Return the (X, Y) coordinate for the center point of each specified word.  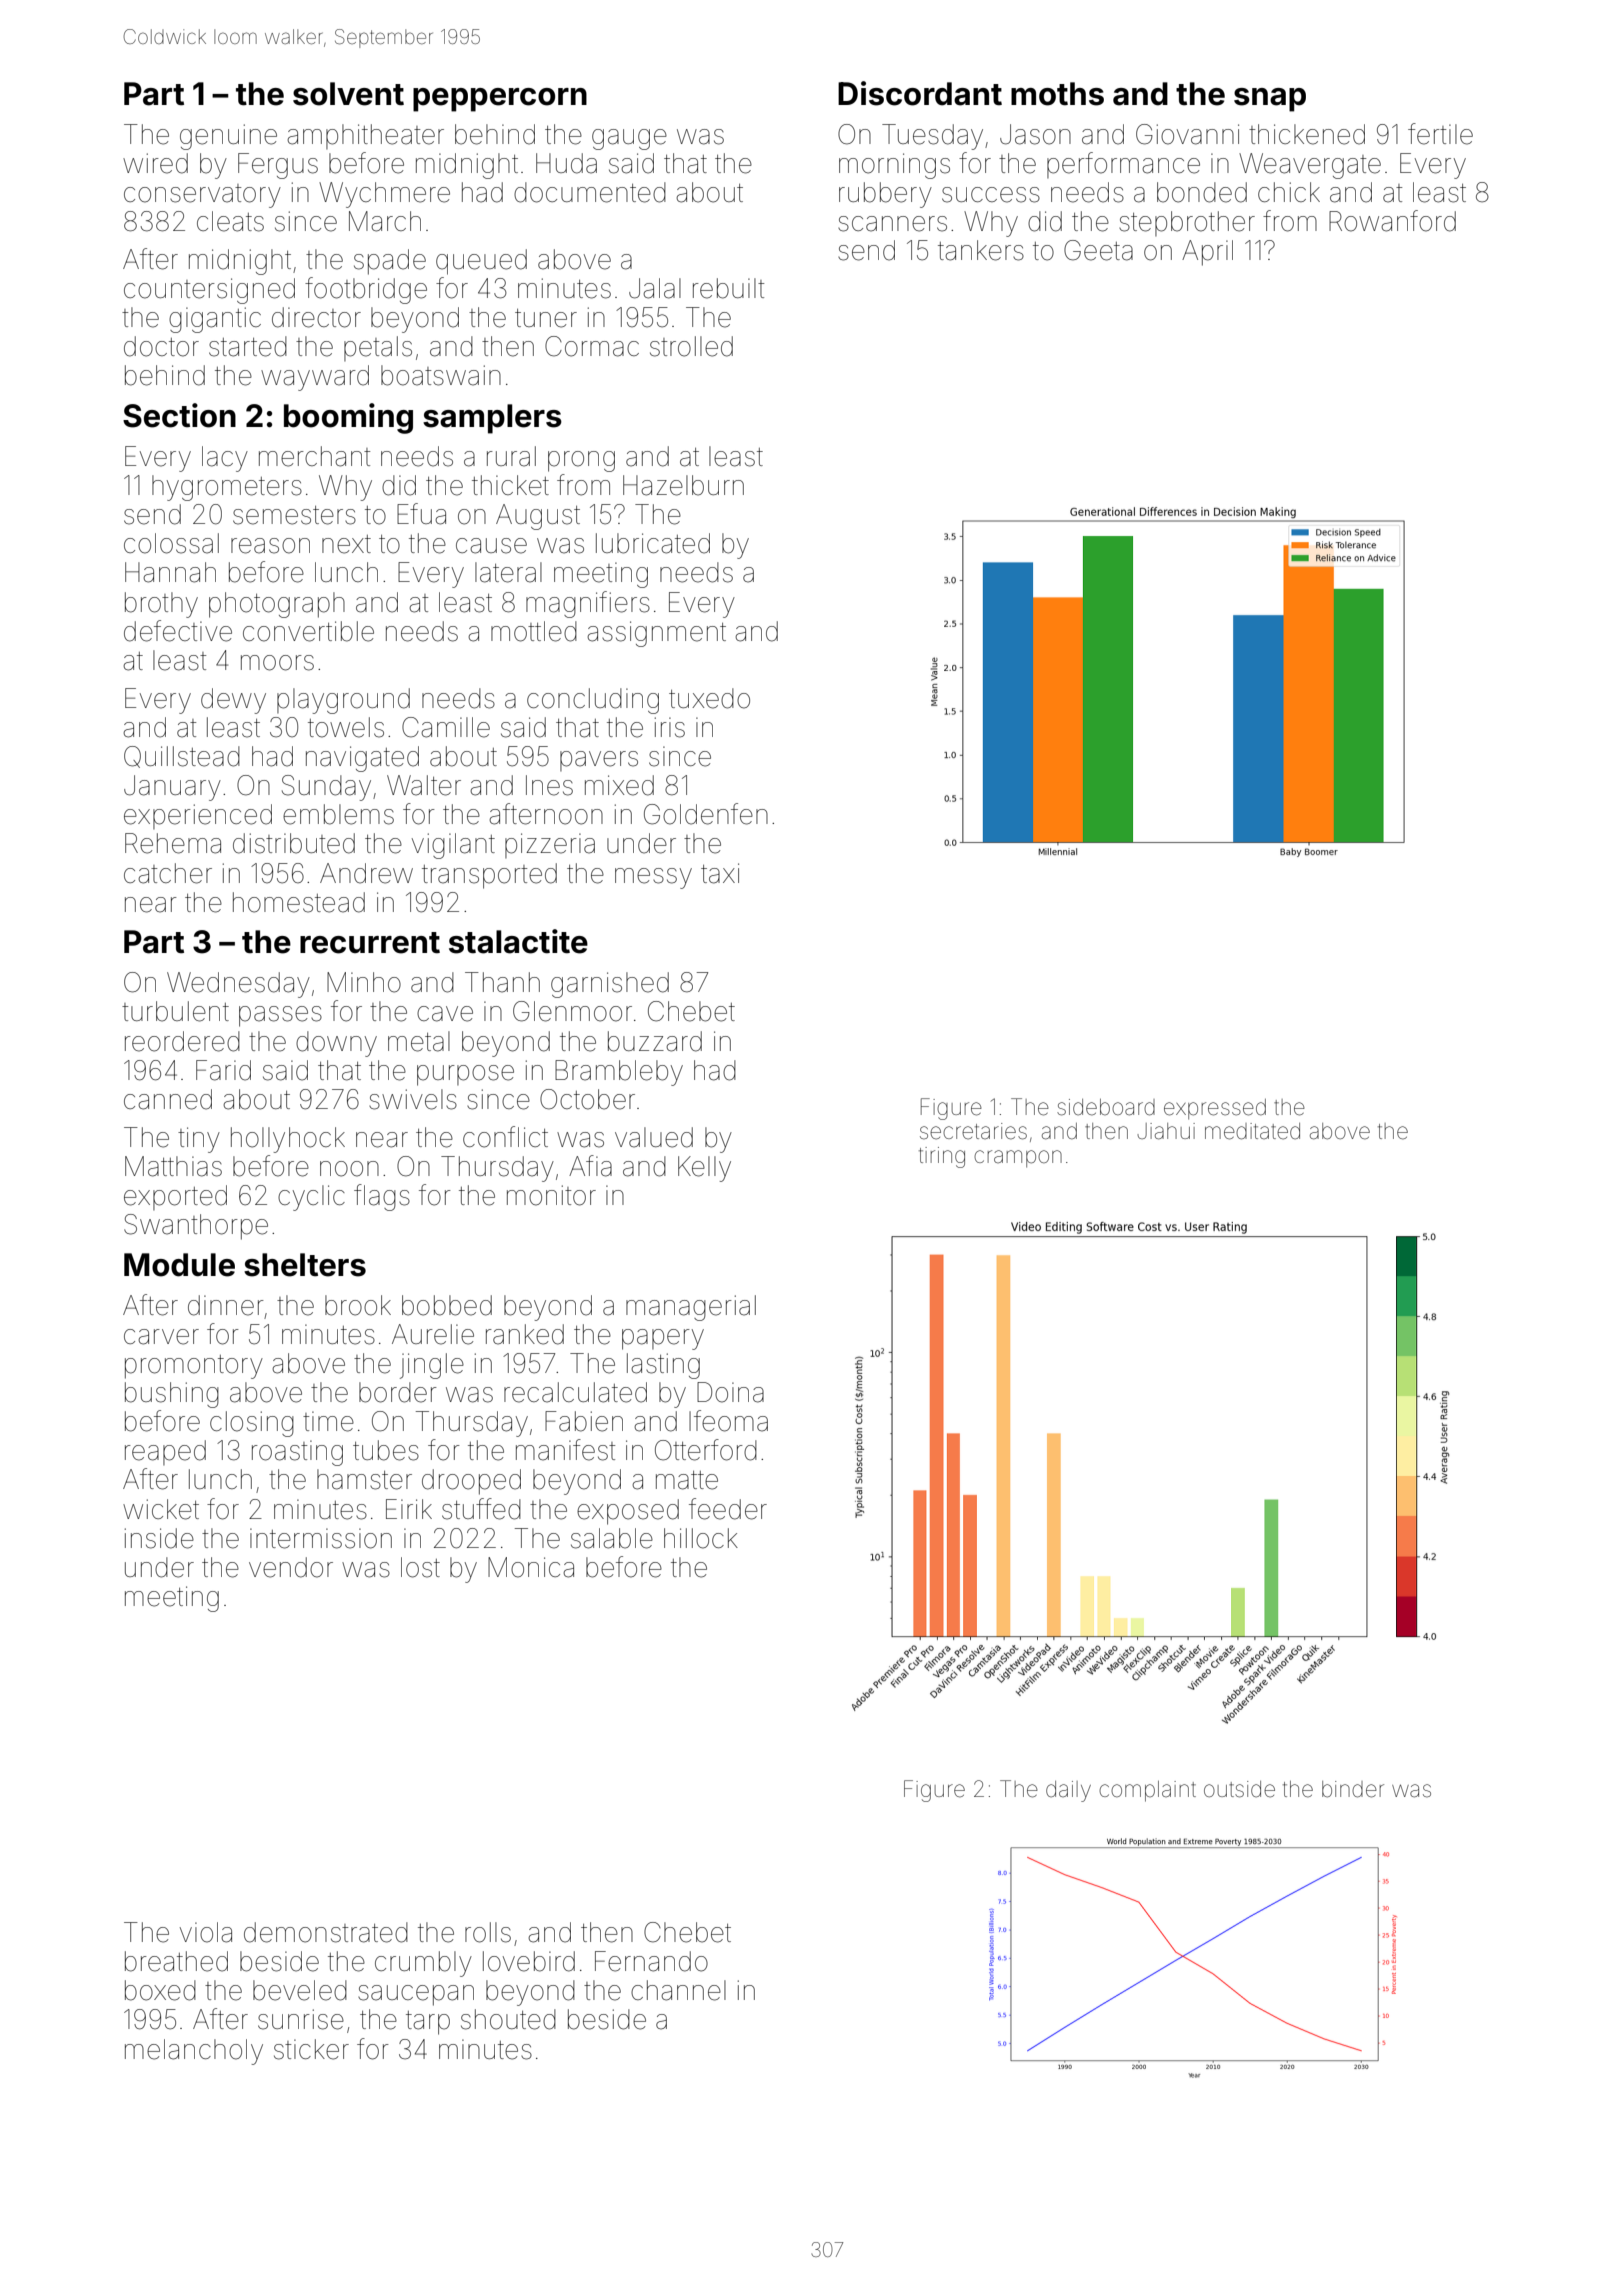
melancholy (194, 2052)
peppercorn (500, 100)
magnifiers (588, 604)
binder (1353, 1789)
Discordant (920, 93)
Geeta (1098, 250)
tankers (981, 250)
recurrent (370, 943)
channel (678, 1990)
